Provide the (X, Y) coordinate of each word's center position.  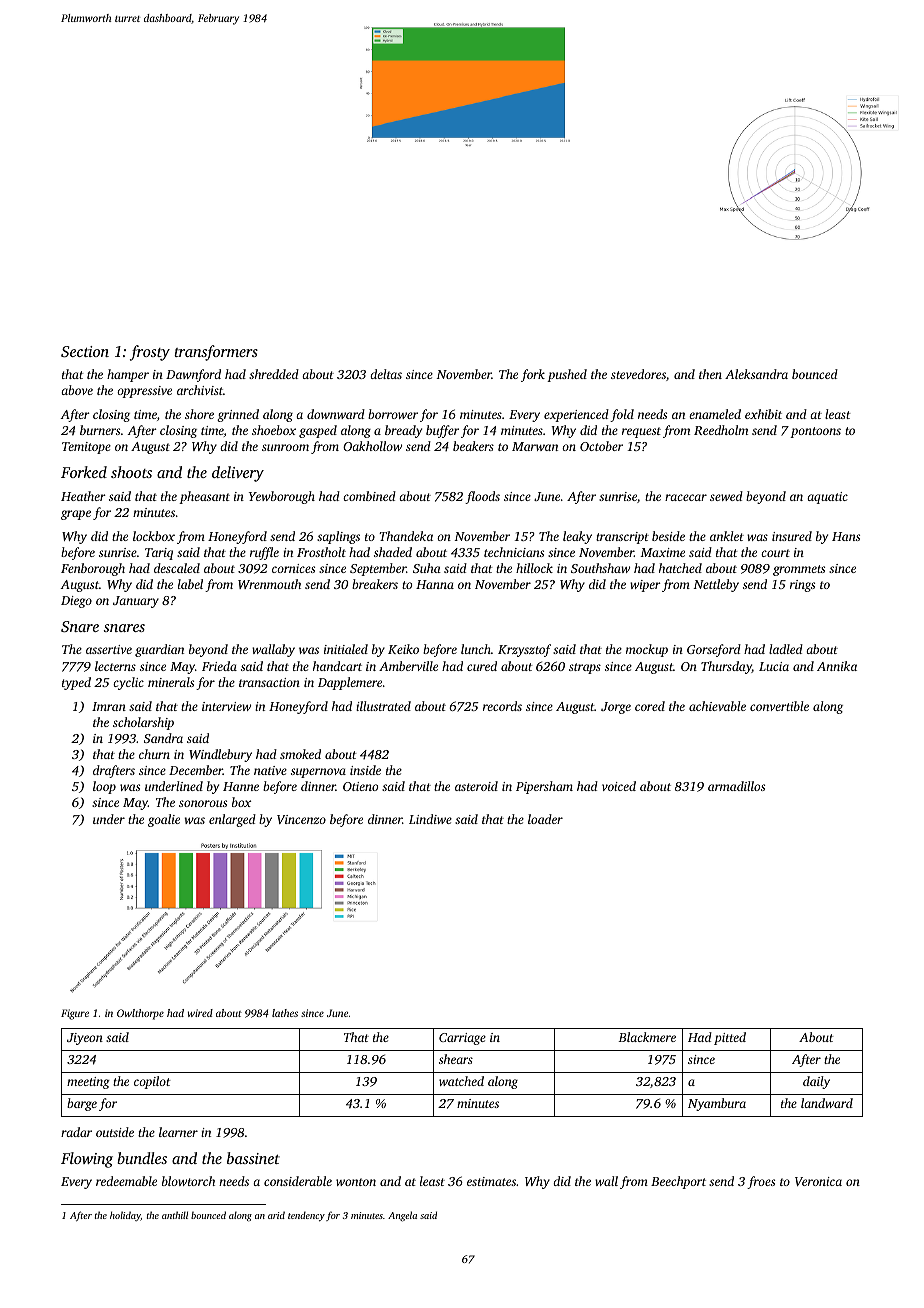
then (710, 374)
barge (82, 1104)
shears (456, 1059)
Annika (837, 666)
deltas (386, 374)
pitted (730, 1038)
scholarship (143, 723)
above (77, 390)
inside (365, 770)
